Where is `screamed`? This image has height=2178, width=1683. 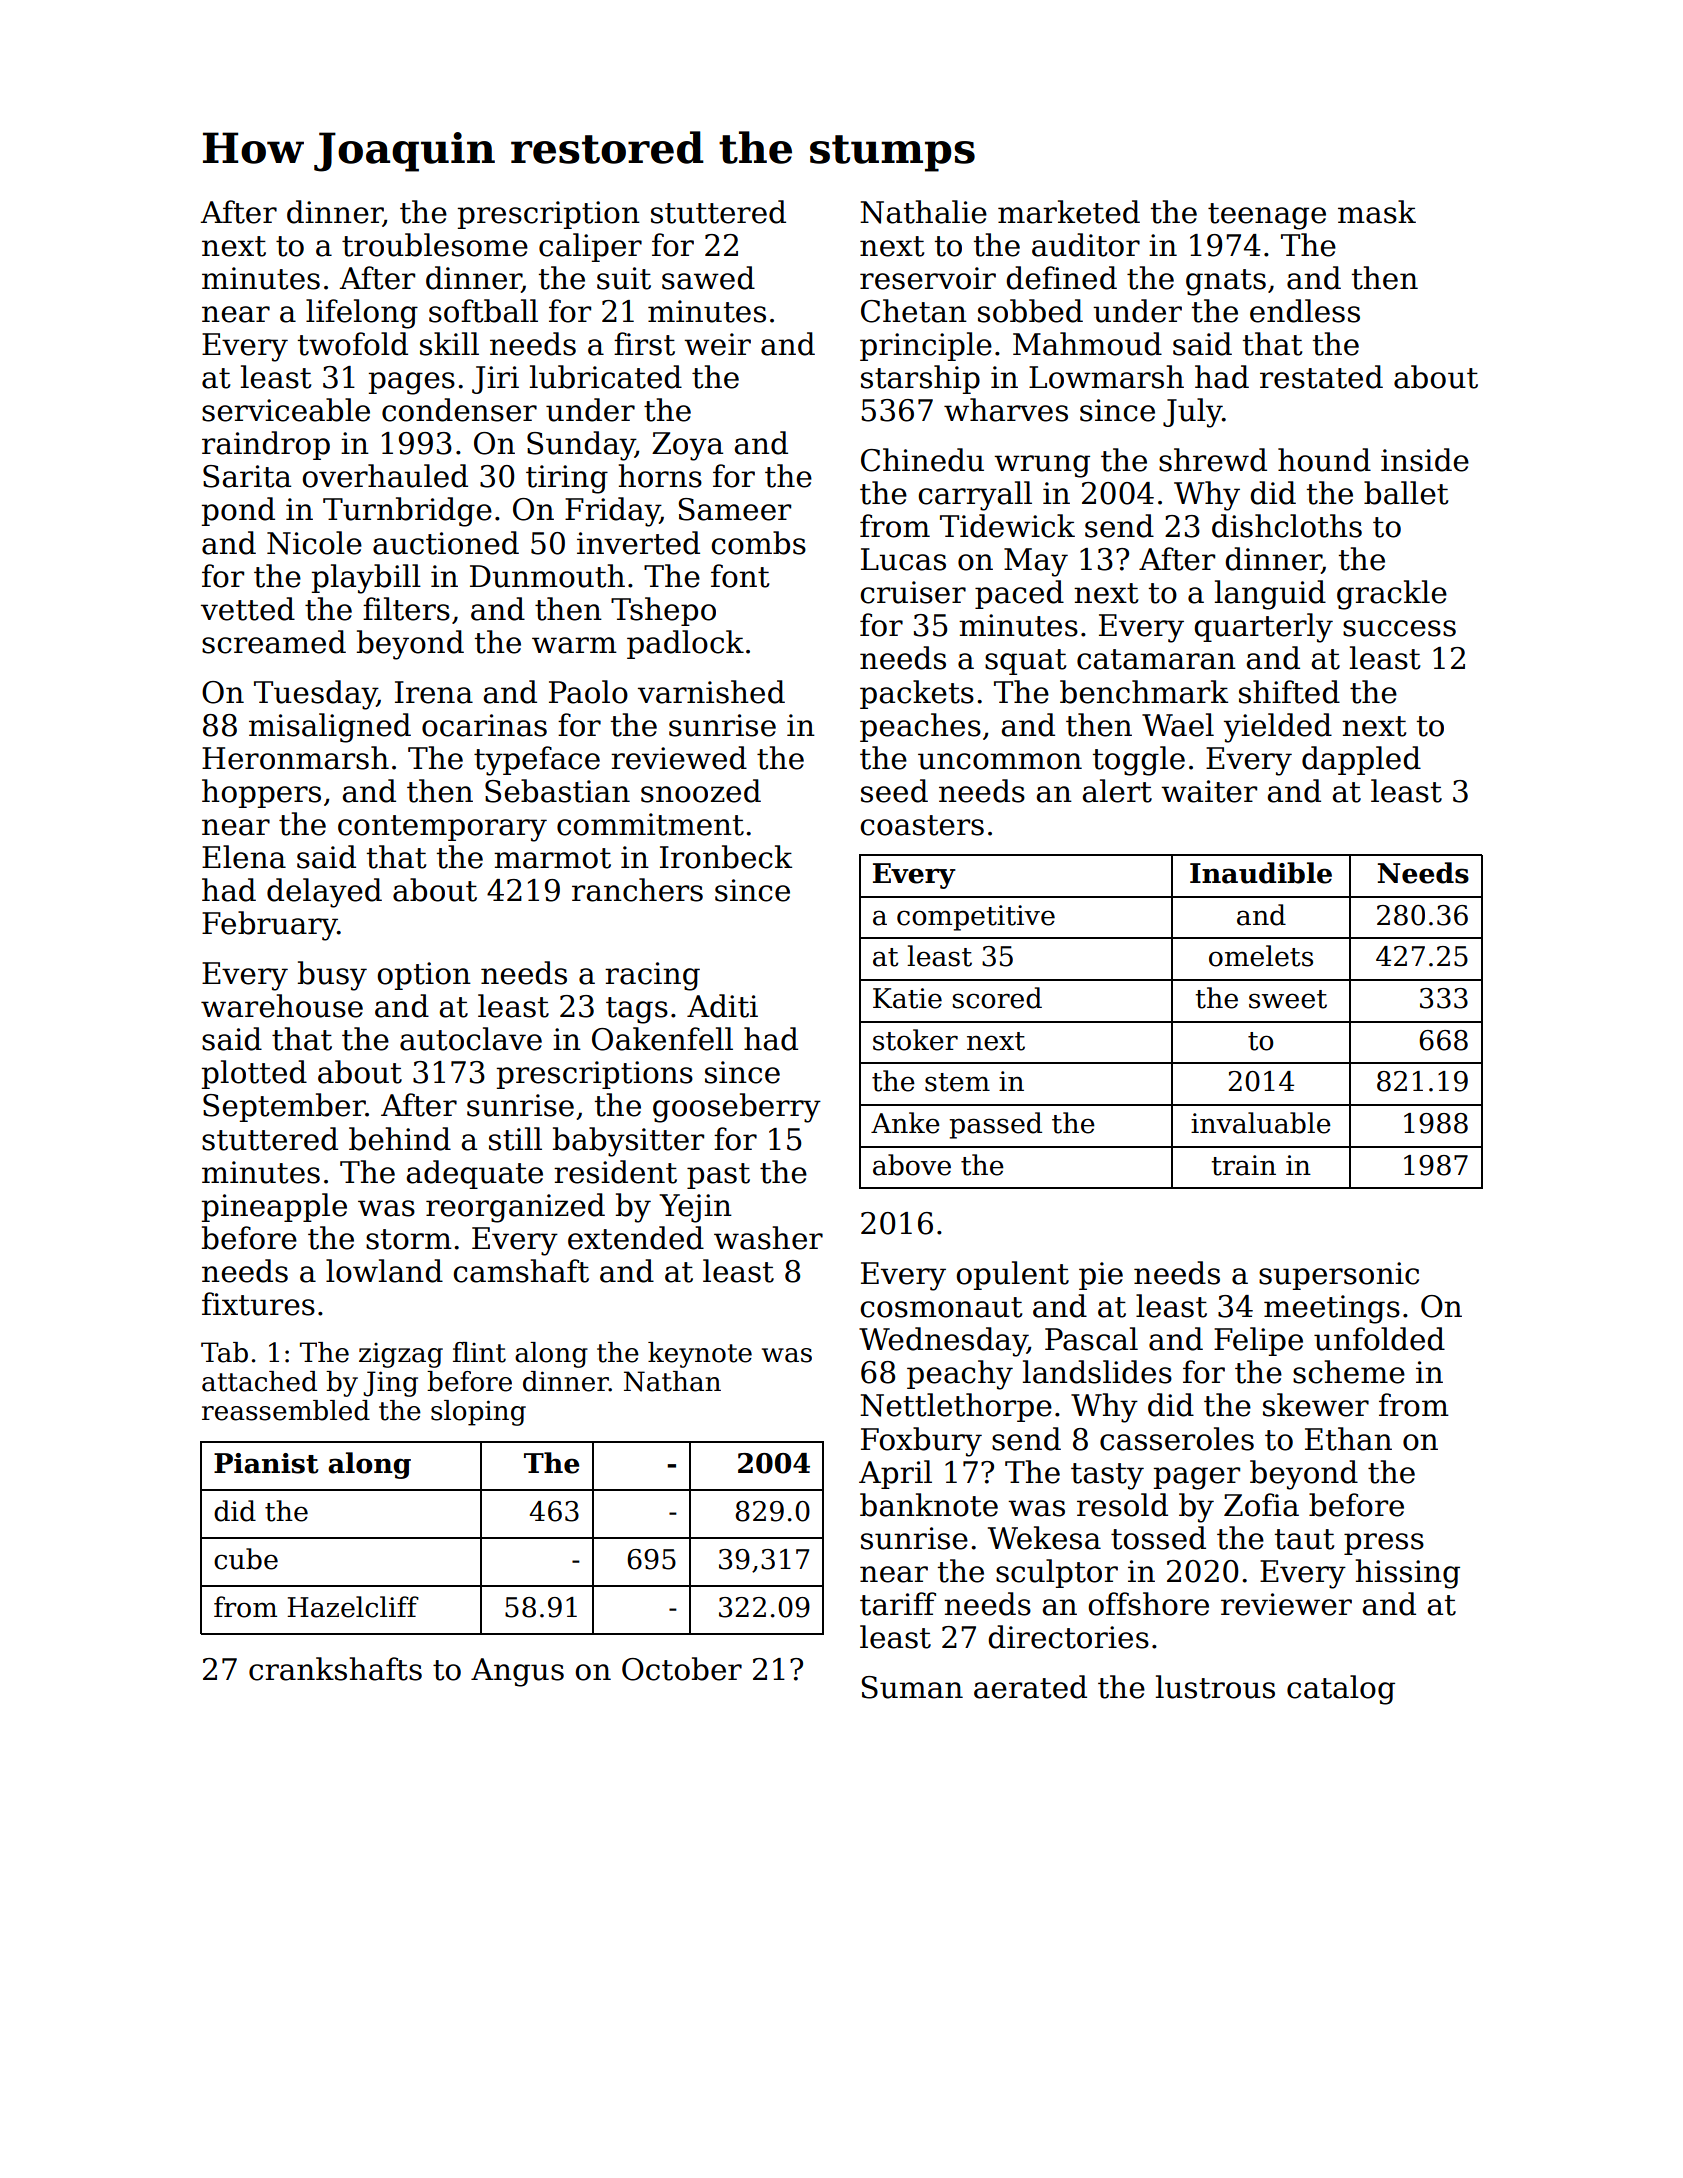 screamed is located at coordinates (274, 642).
